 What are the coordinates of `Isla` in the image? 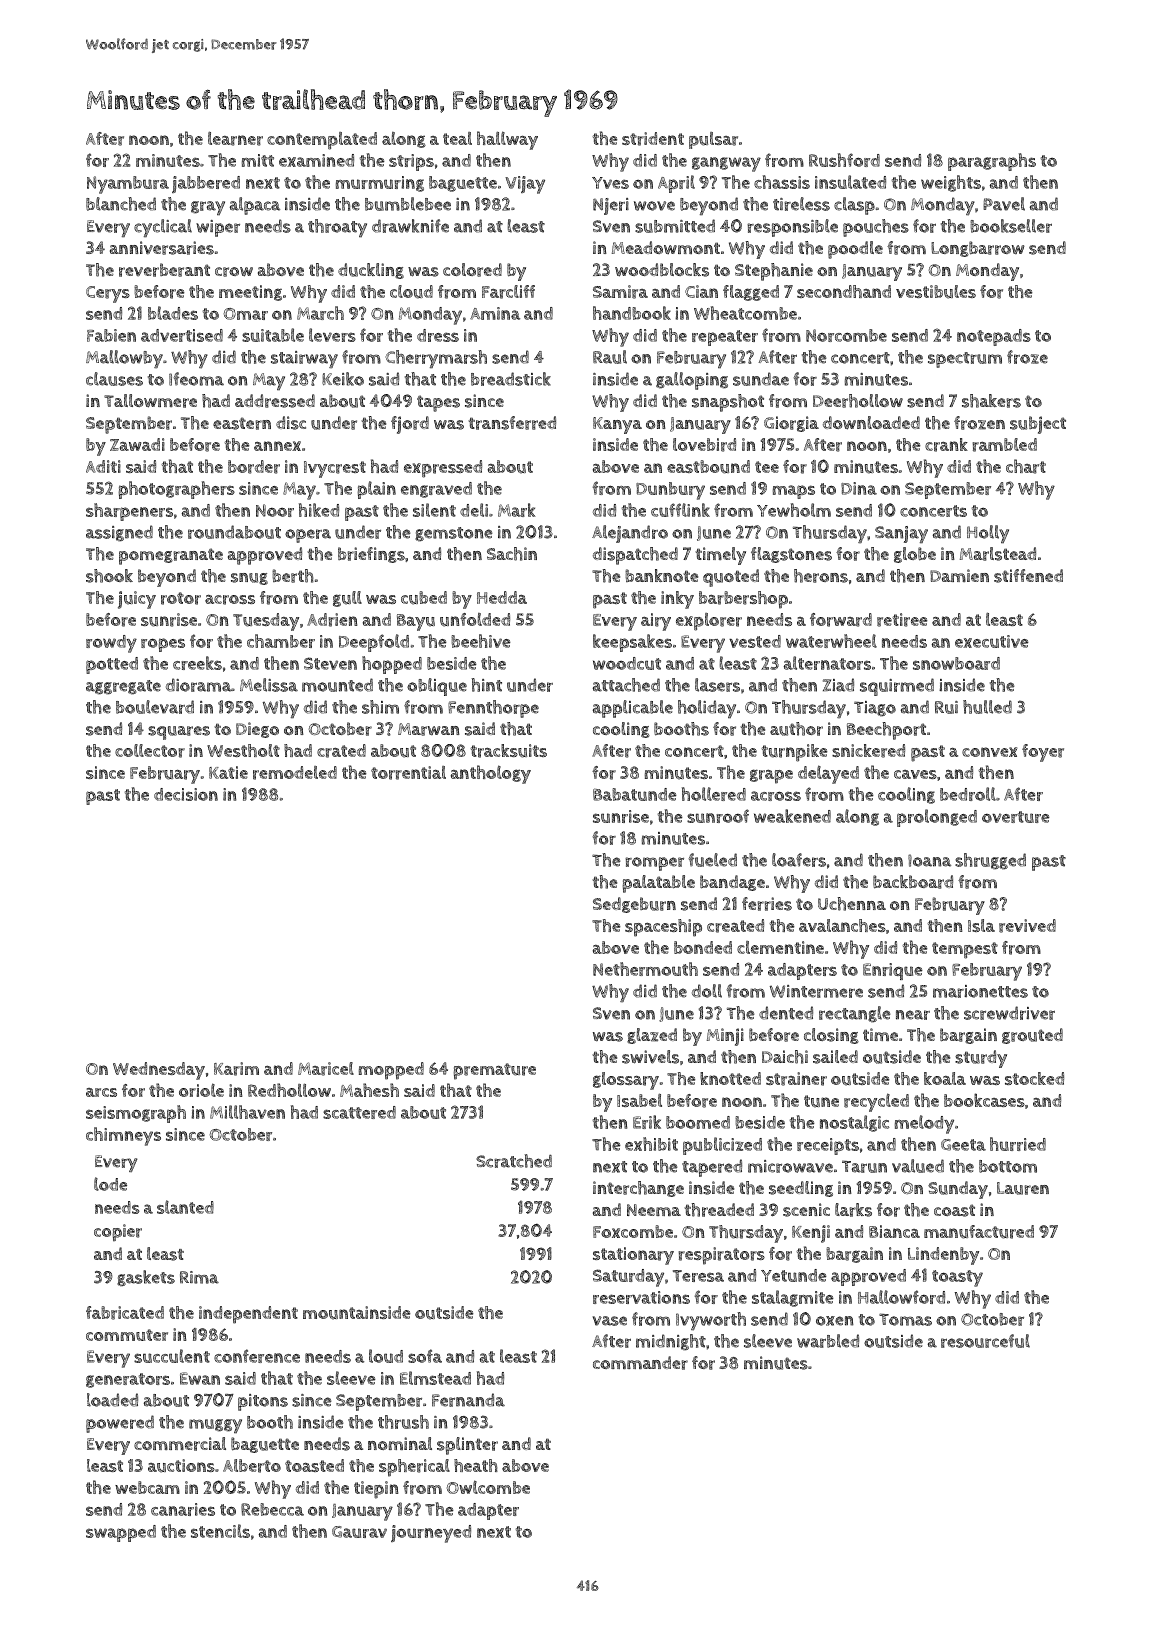 It's located at (981, 925).
